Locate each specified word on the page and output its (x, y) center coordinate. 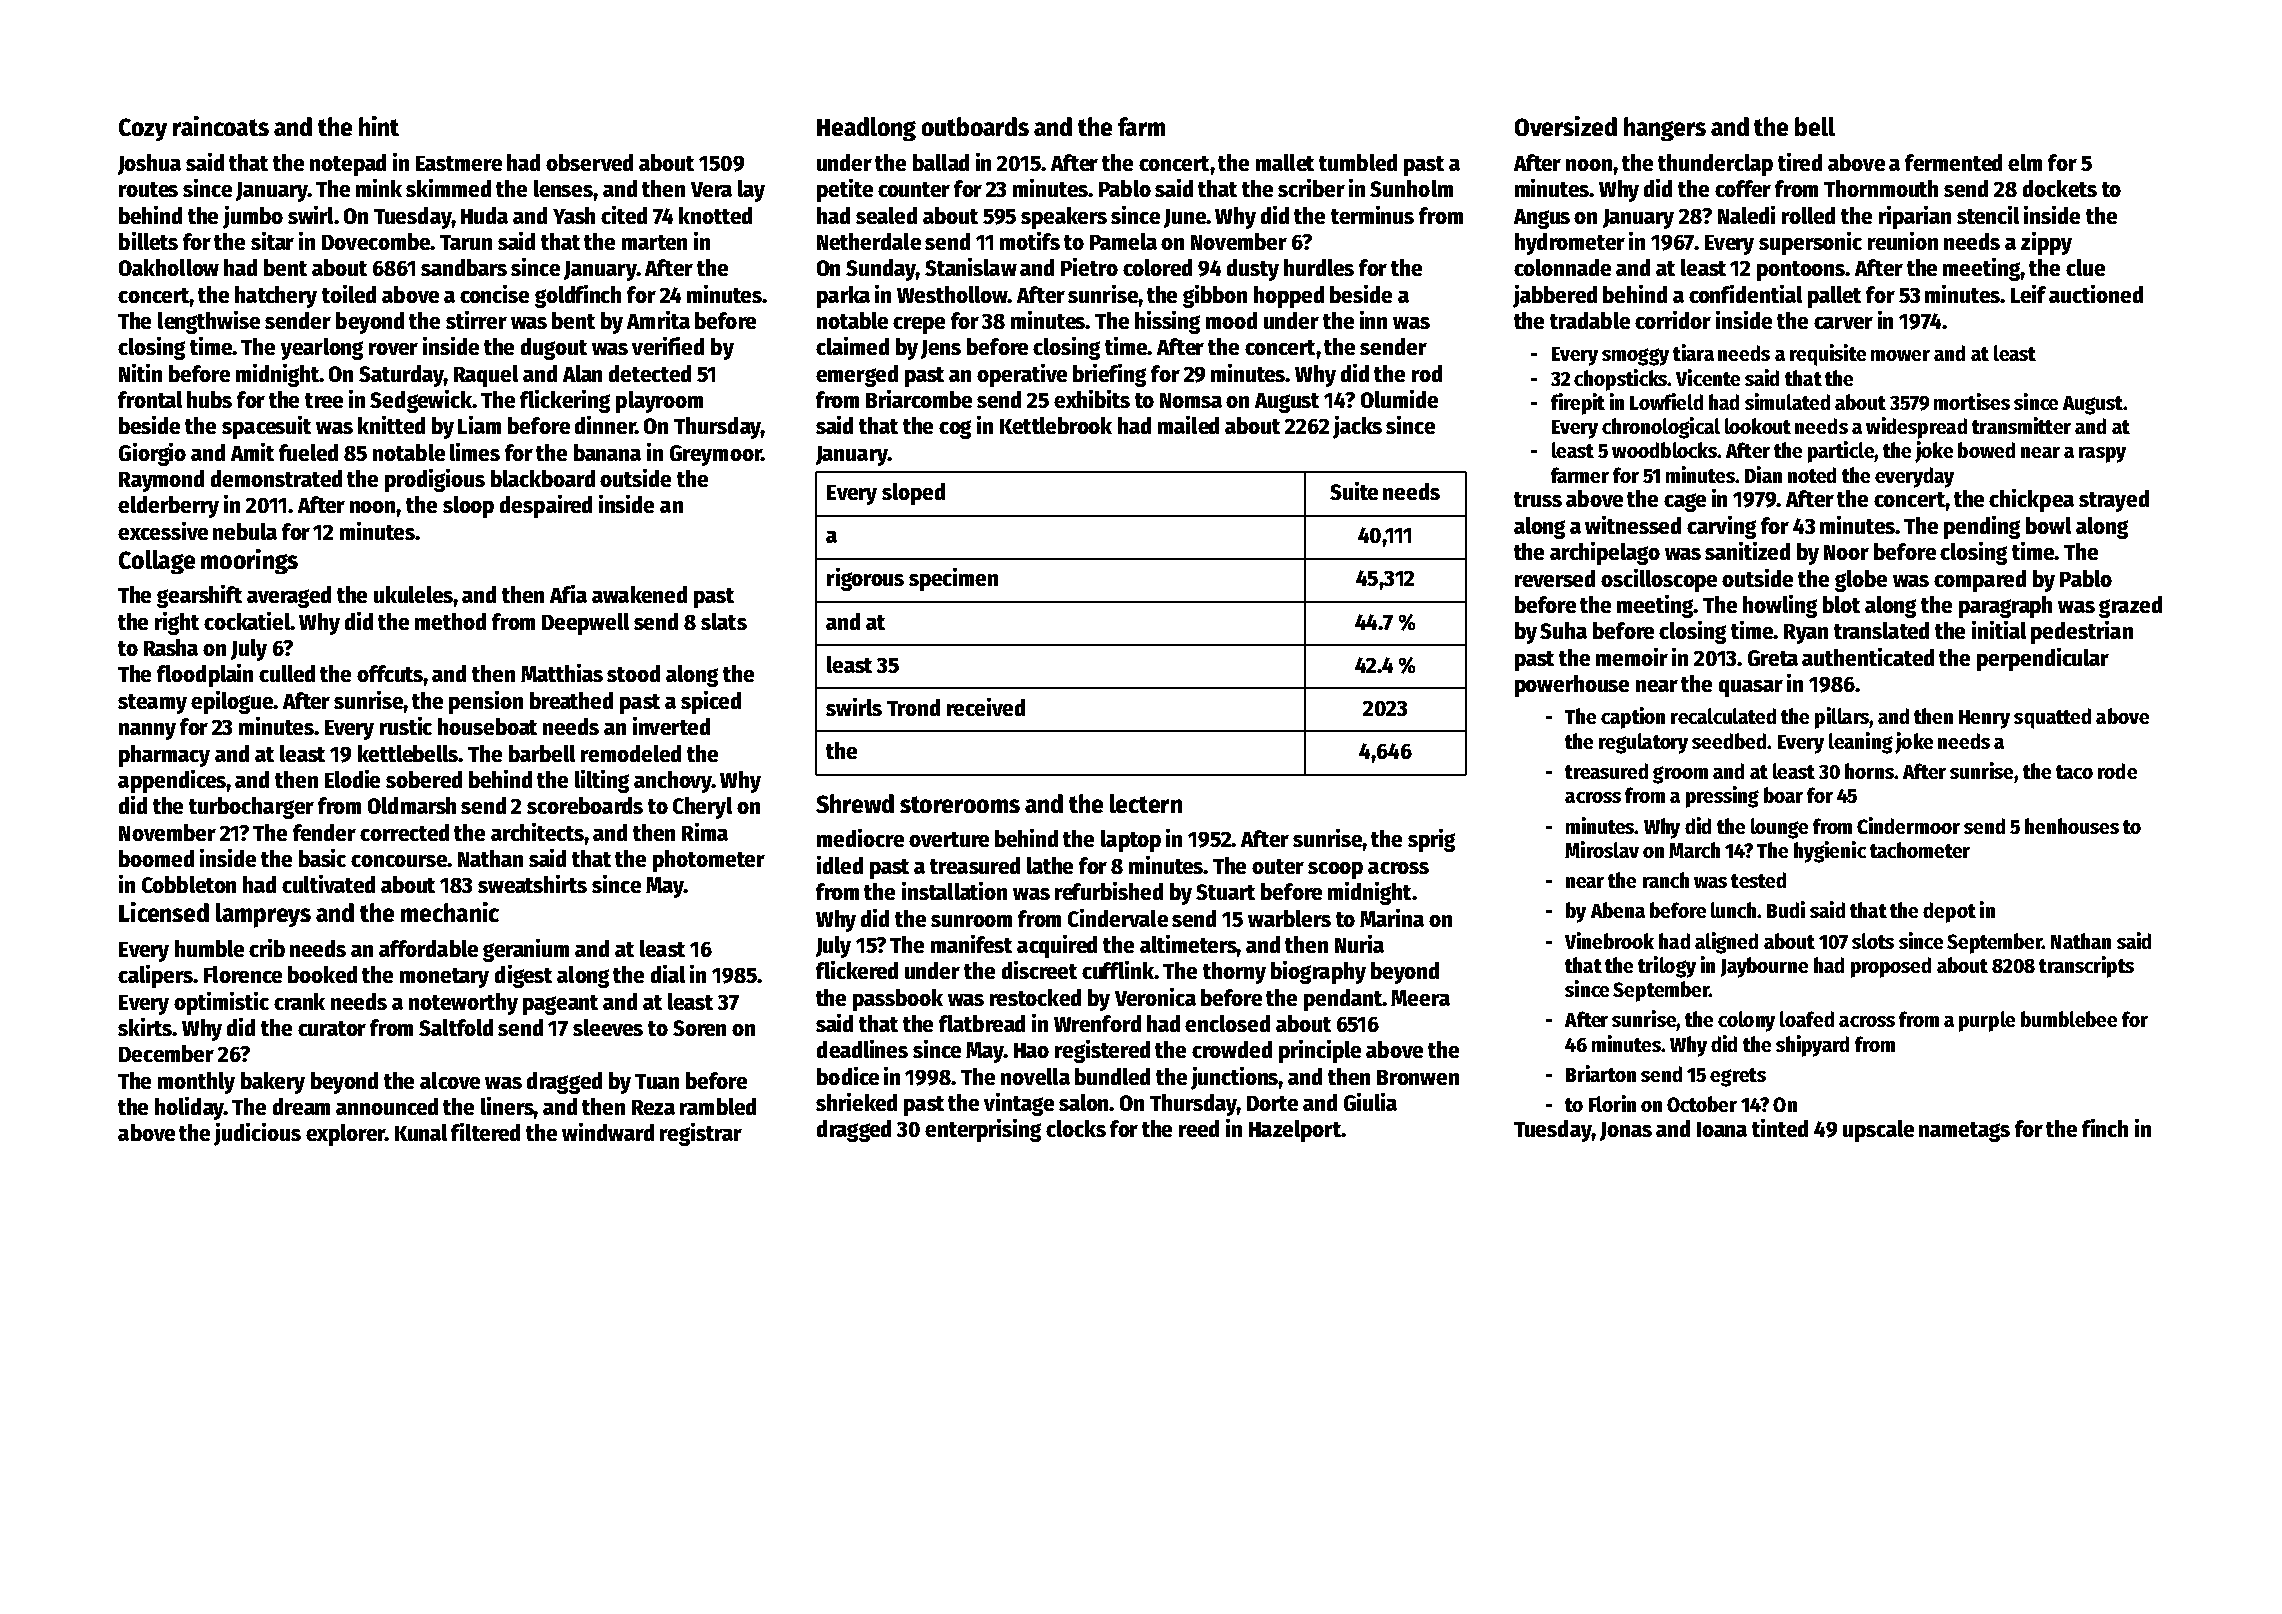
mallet (1285, 162)
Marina (1392, 918)
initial (1999, 630)
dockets (2060, 188)
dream (301, 1106)
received (986, 707)
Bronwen (1418, 1077)
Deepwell (585, 624)
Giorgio (152, 454)
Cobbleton (189, 884)
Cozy (143, 129)
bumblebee (2069, 1019)
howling (1780, 606)
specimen (953, 579)
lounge (1779, 828)
